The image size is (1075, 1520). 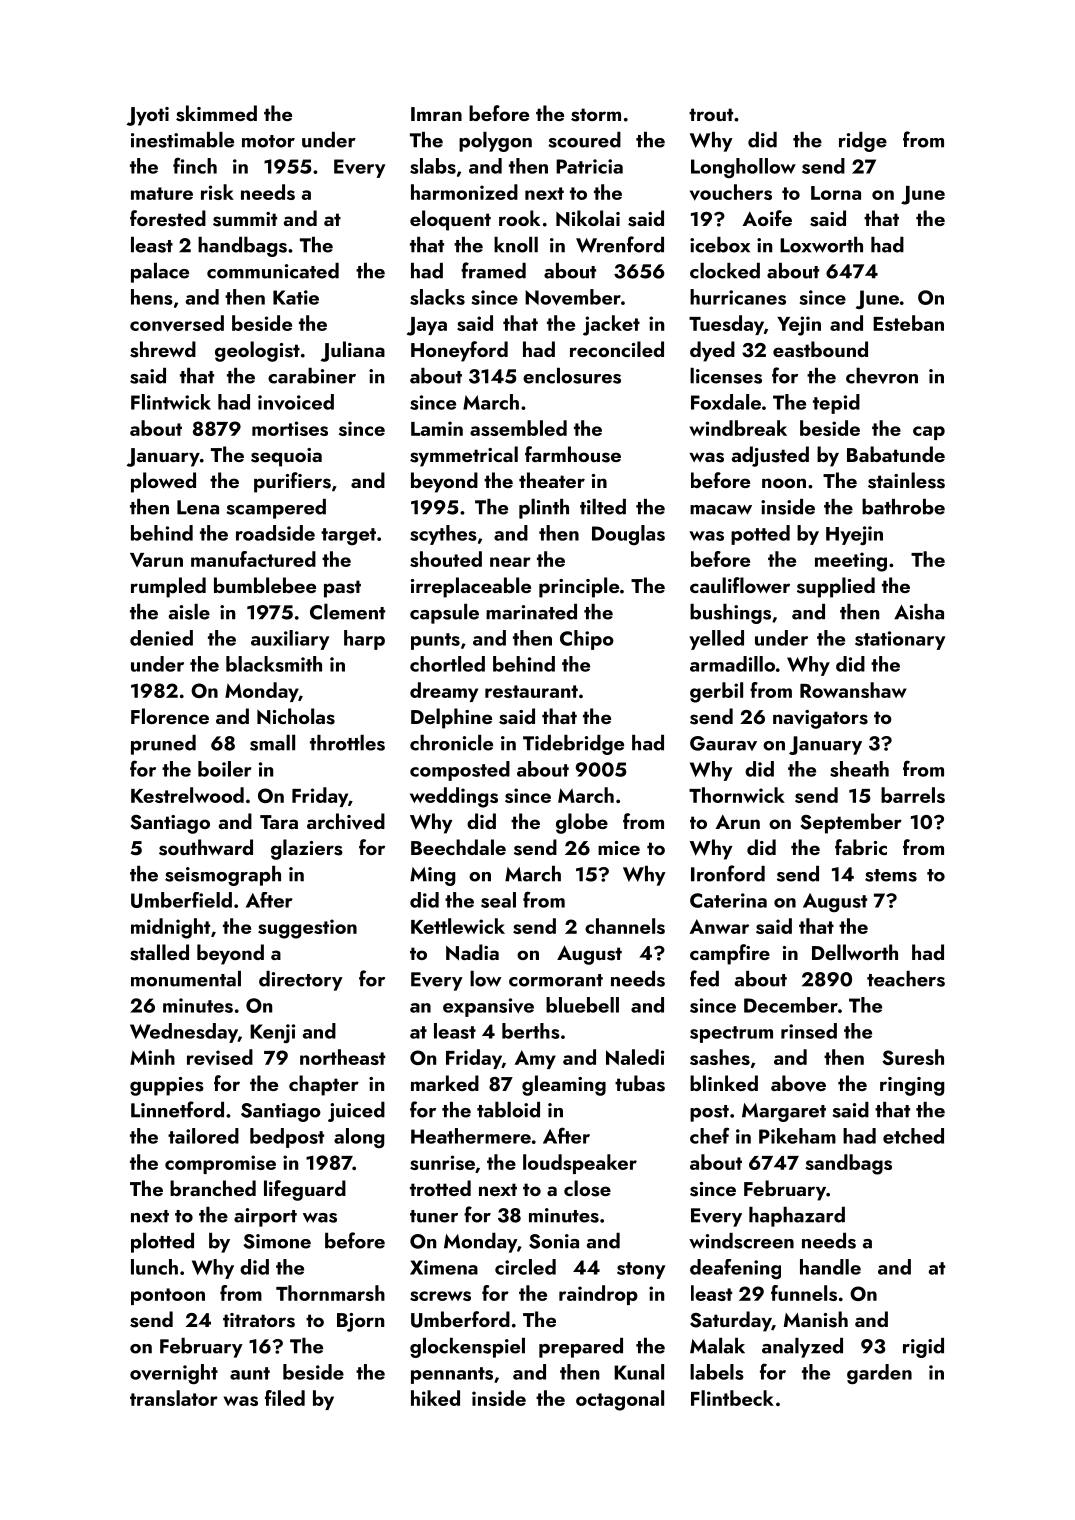 I want to click on Loxworth, so click(x=821, y=245).
